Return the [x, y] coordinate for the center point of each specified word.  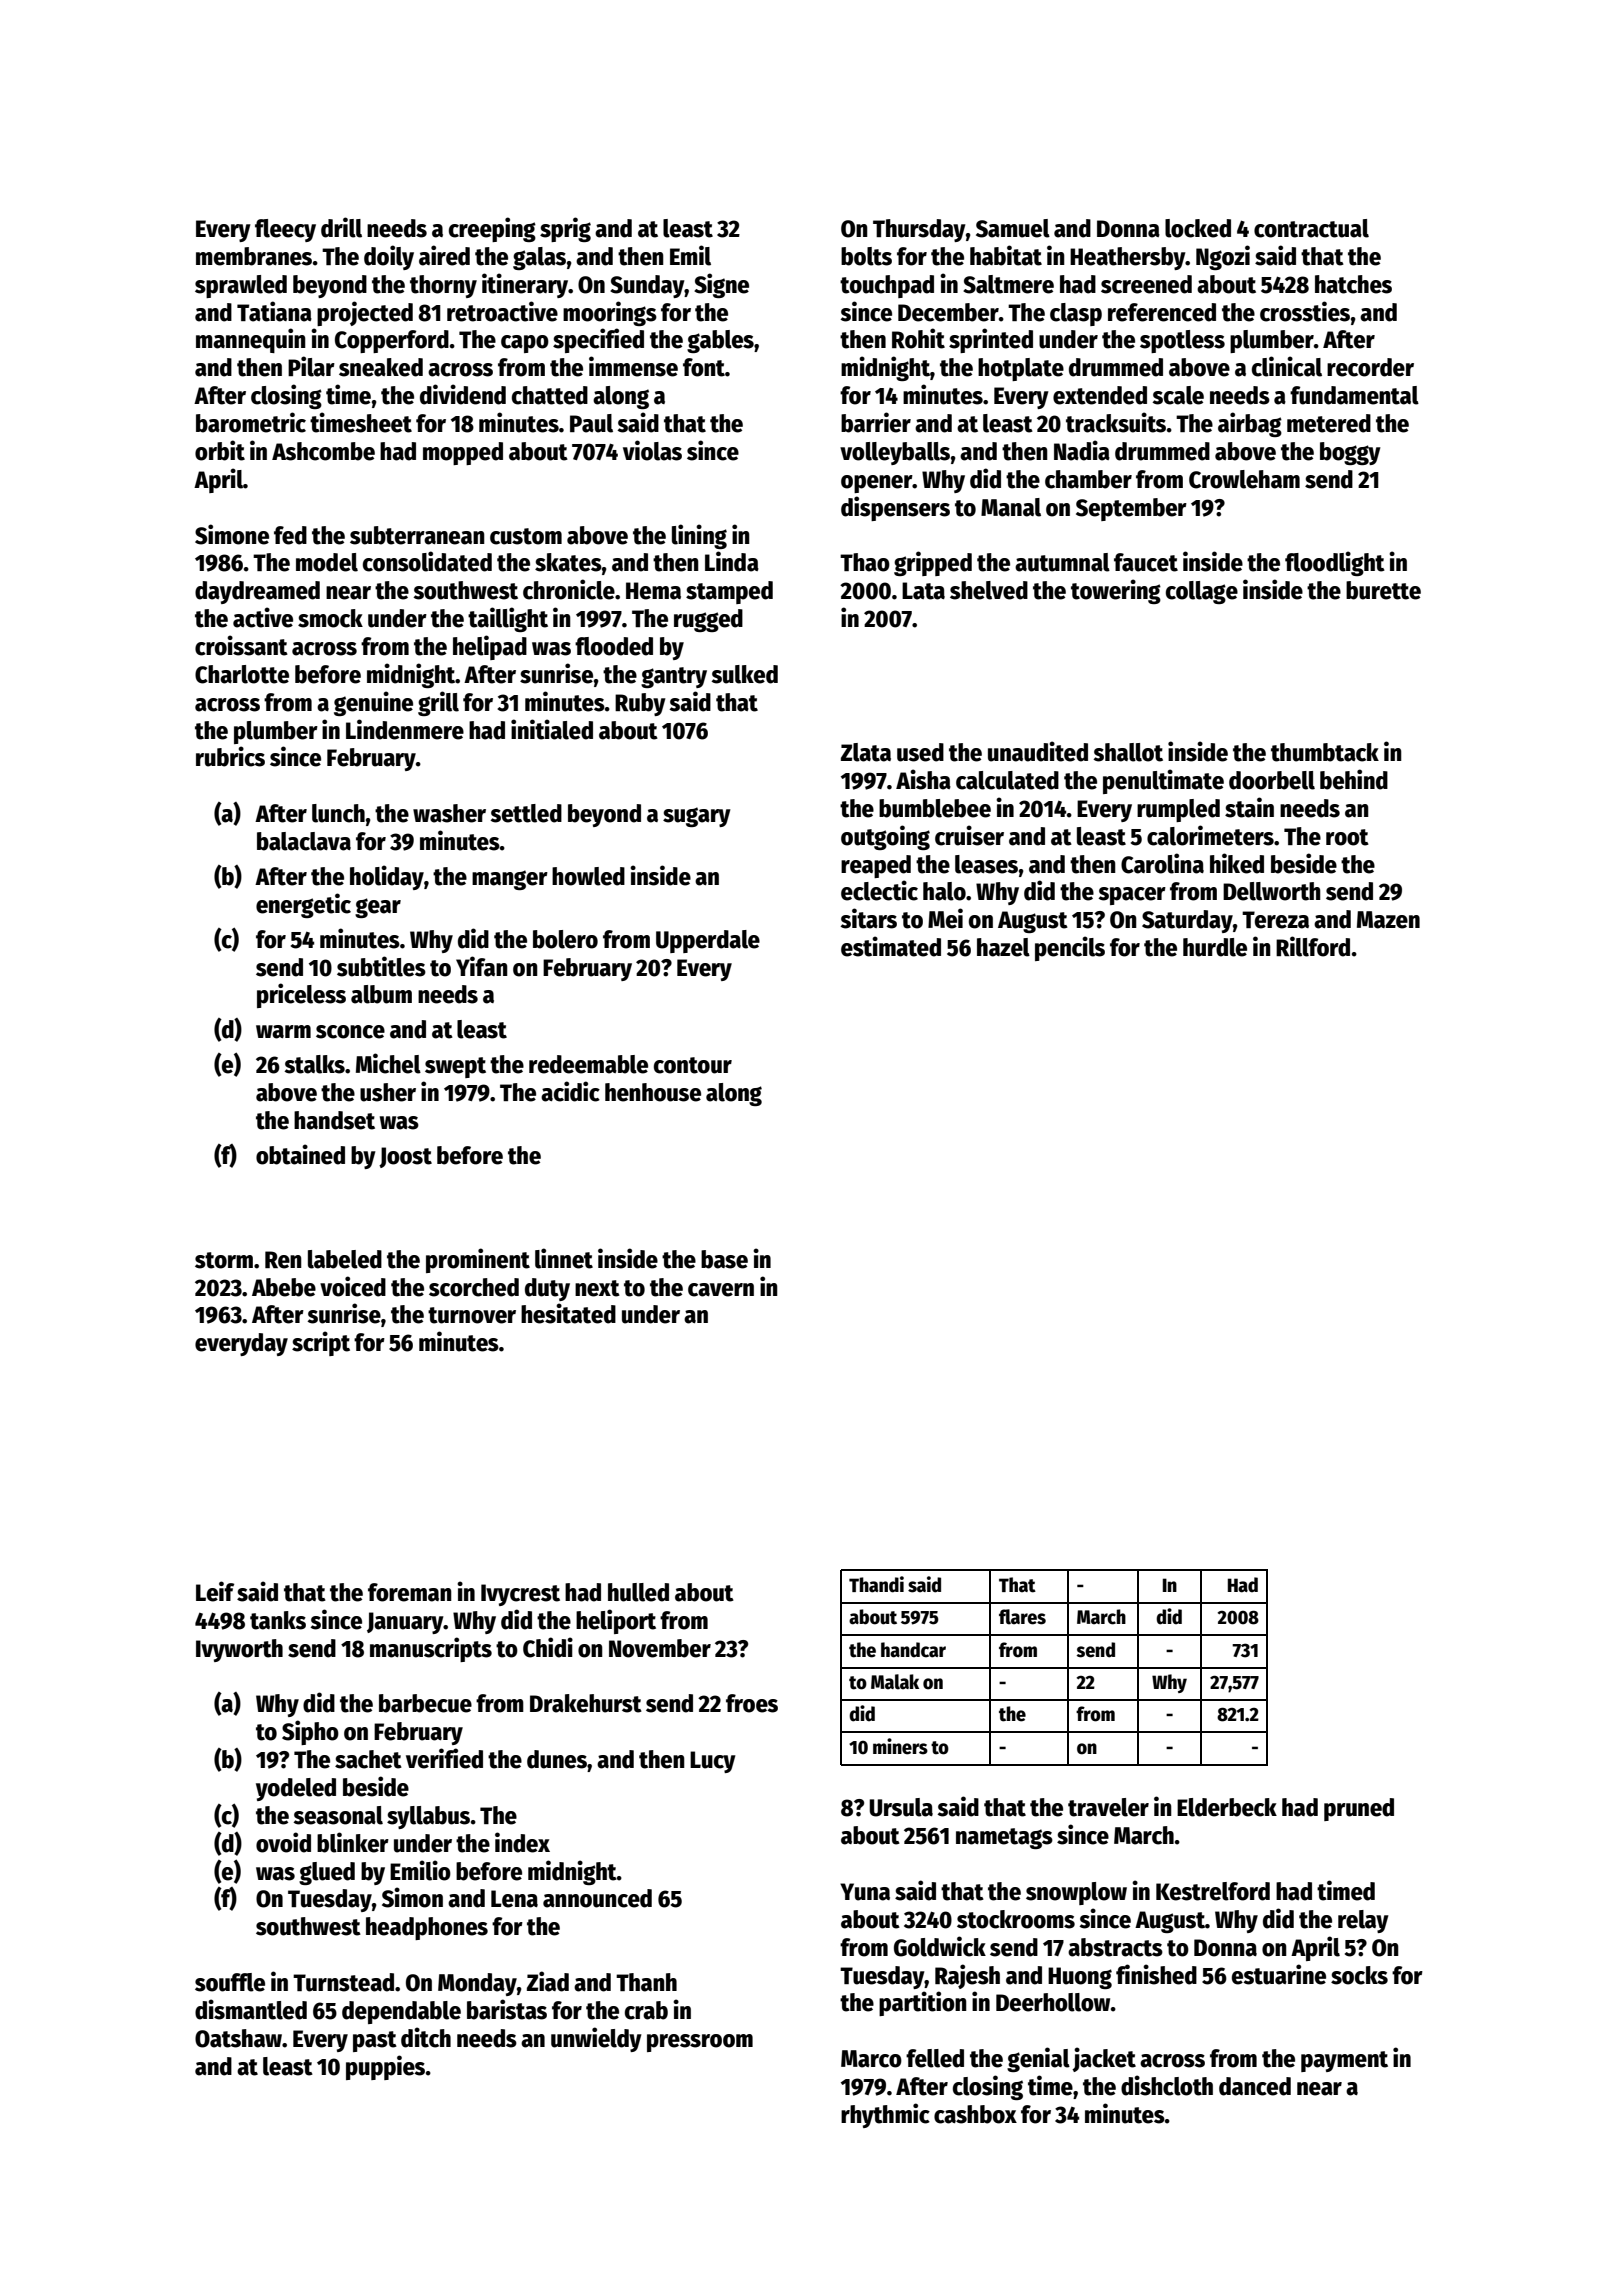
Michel [388, 1063]
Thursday [919, 230]
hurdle [1215, 947]
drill [341, 227]
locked [1198, 228]
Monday [477, 1984]
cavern [721, 1290]
